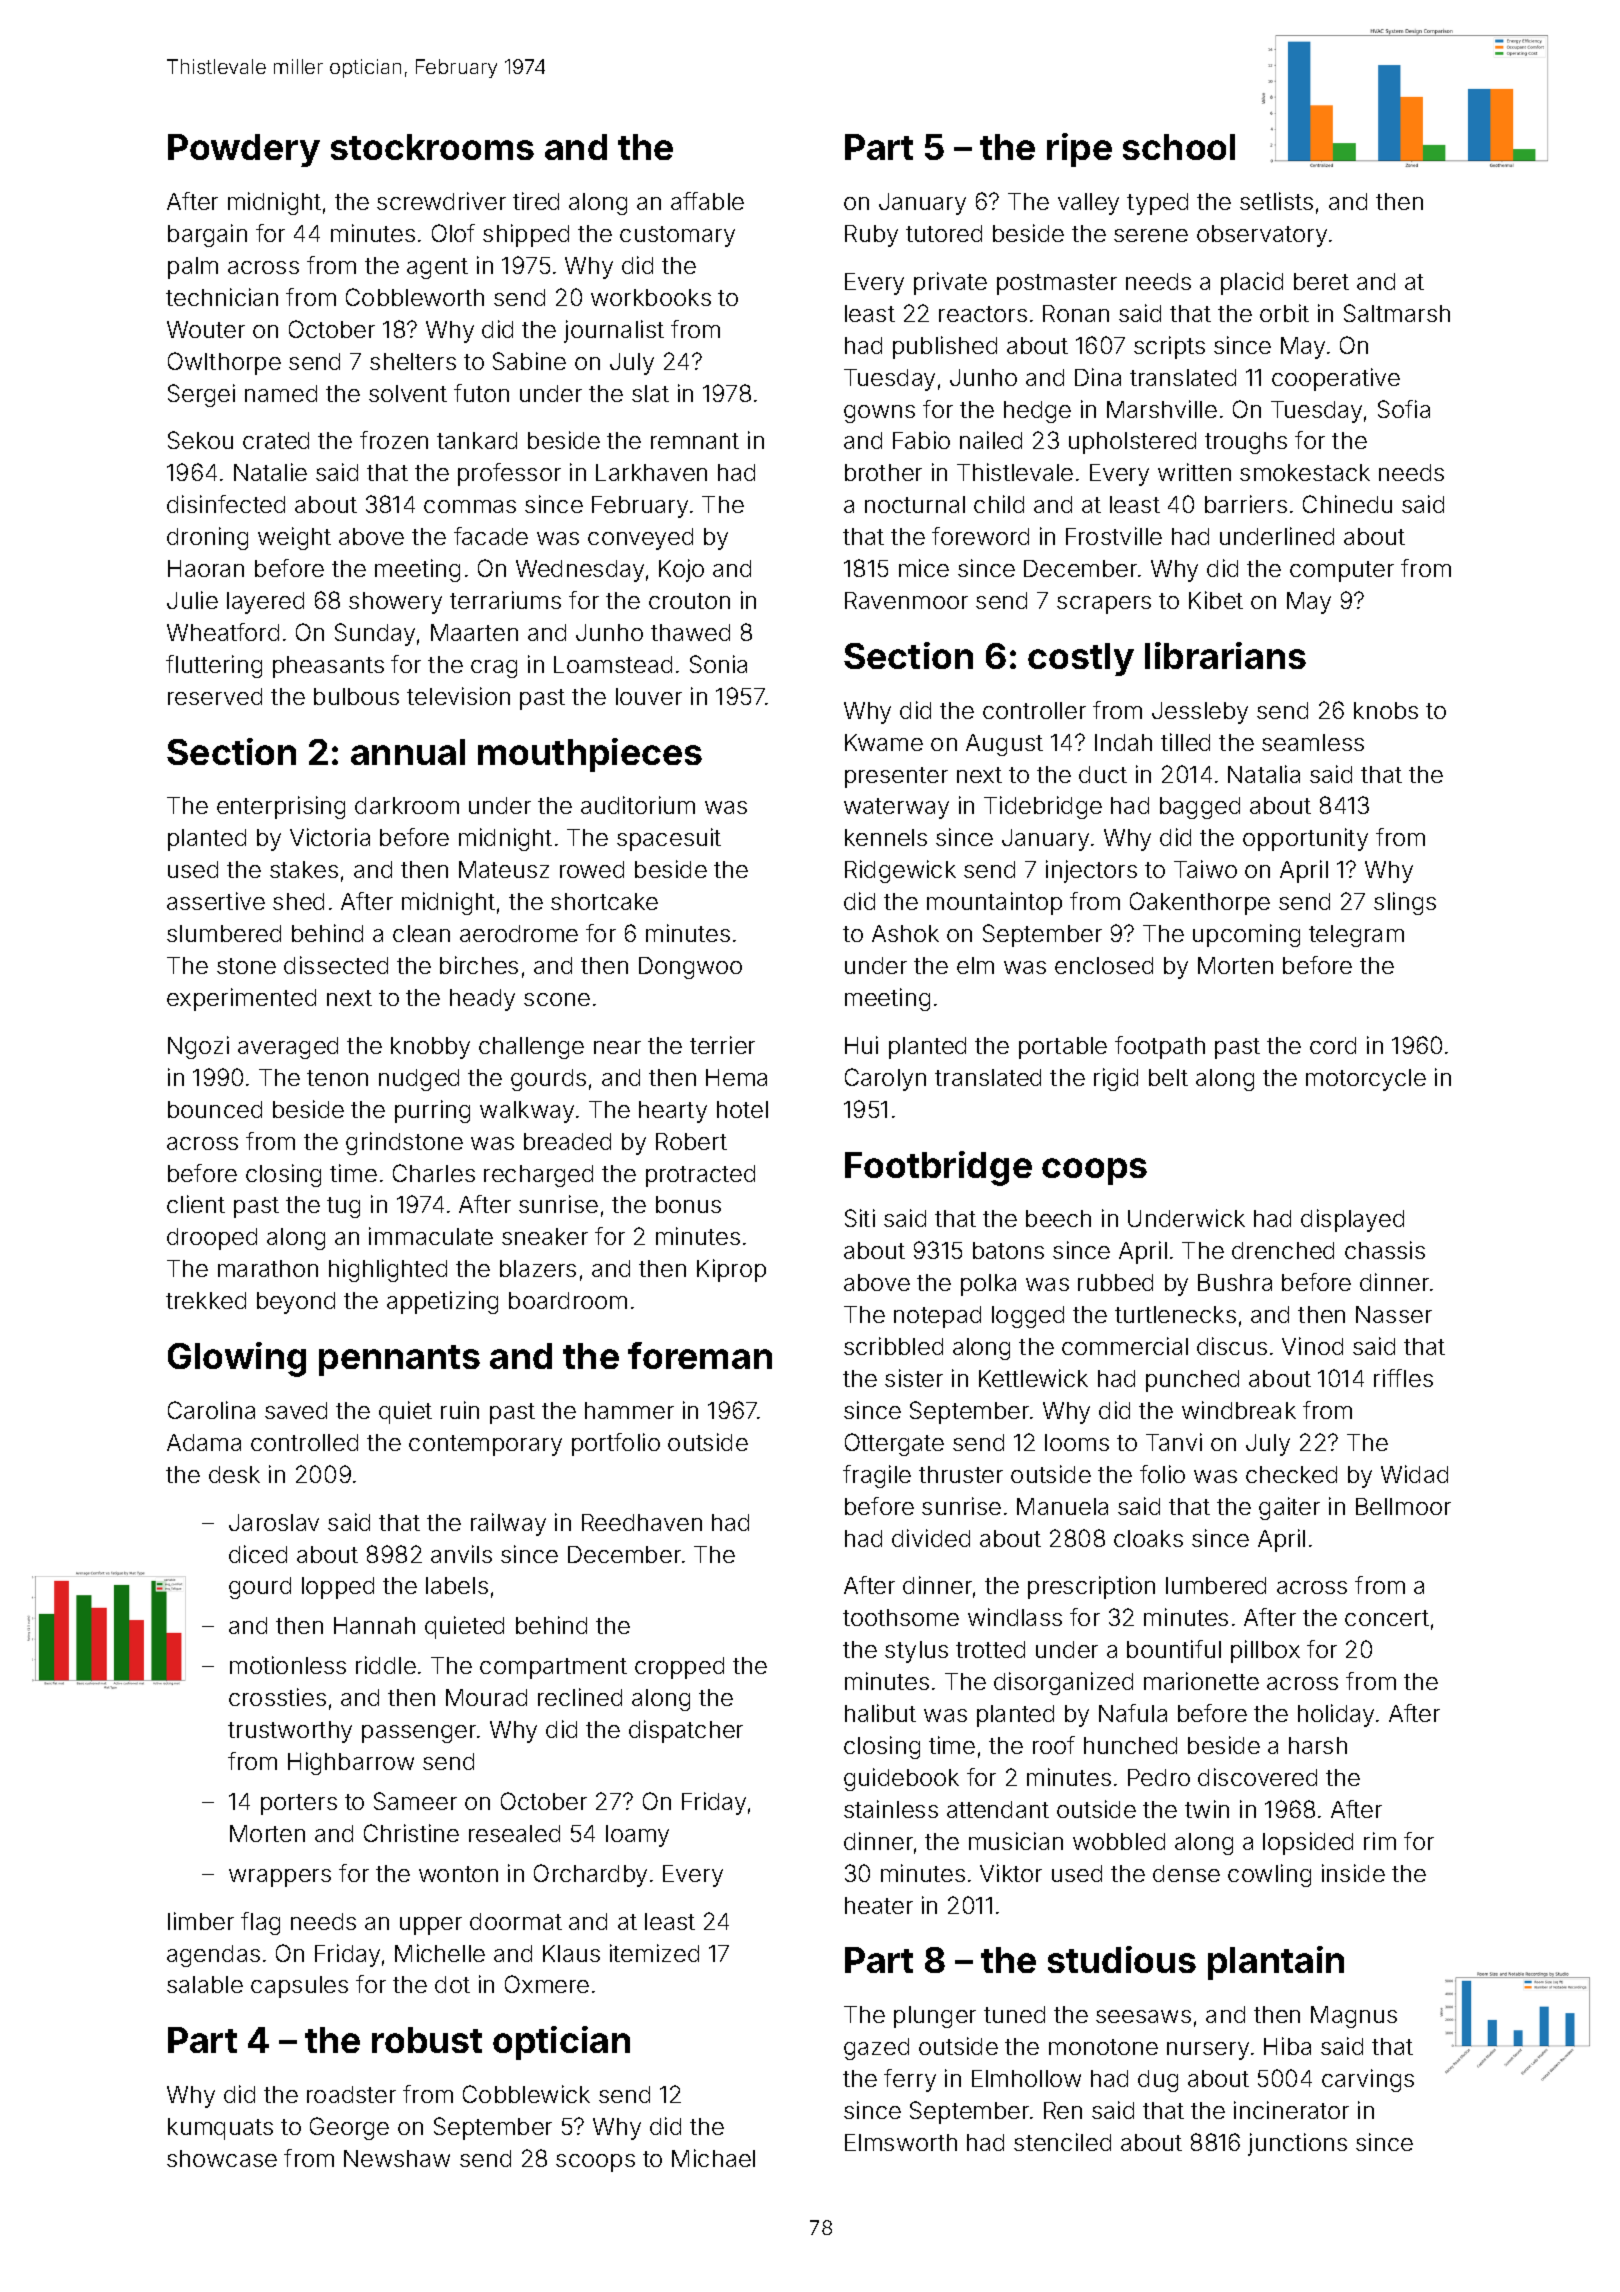  Describe the element at coordinates (244, 150) in the screenshot. I see `Powdery` at that location.
